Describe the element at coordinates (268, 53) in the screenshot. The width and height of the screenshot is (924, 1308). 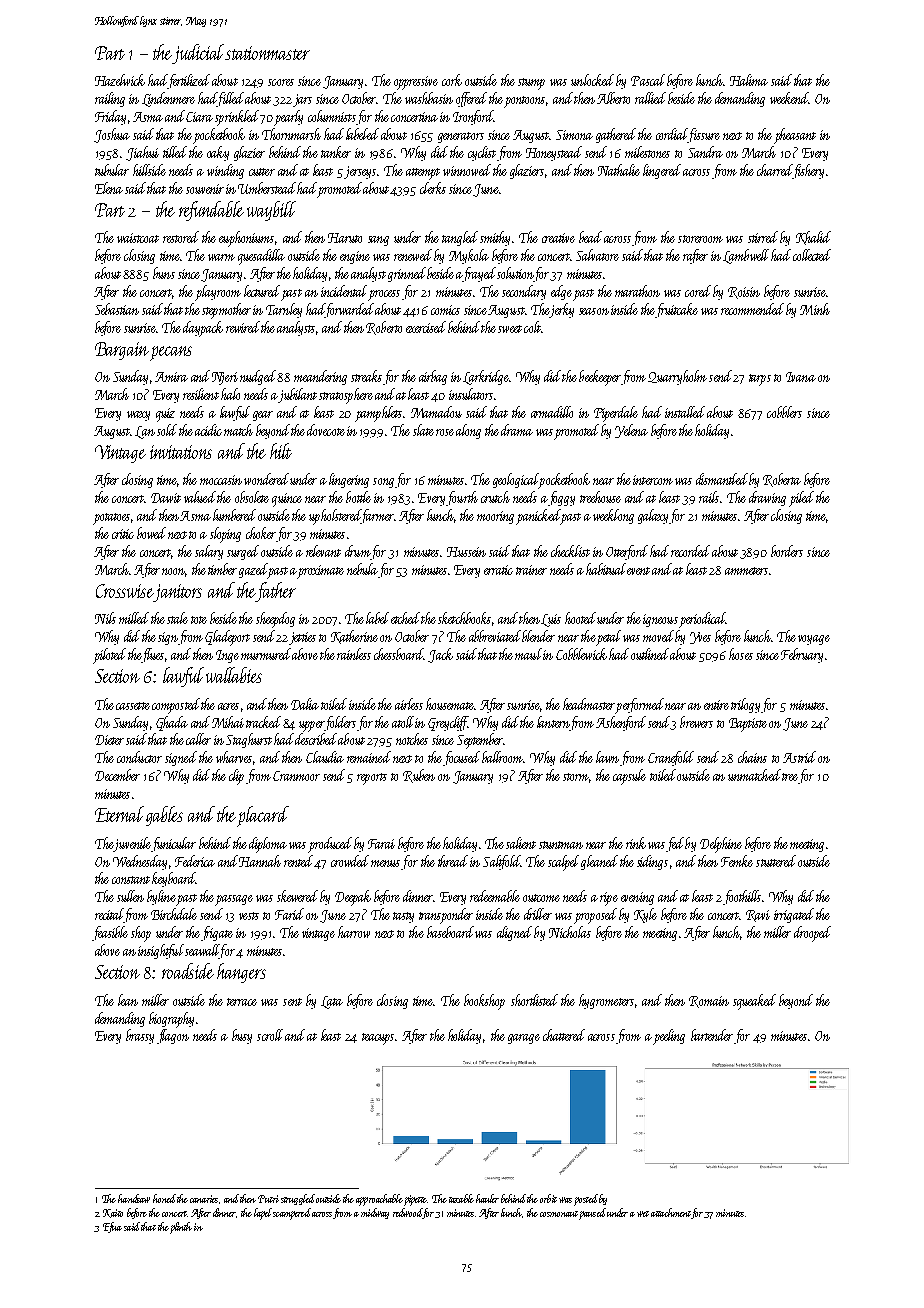
I see `stationmaster` at that location.
